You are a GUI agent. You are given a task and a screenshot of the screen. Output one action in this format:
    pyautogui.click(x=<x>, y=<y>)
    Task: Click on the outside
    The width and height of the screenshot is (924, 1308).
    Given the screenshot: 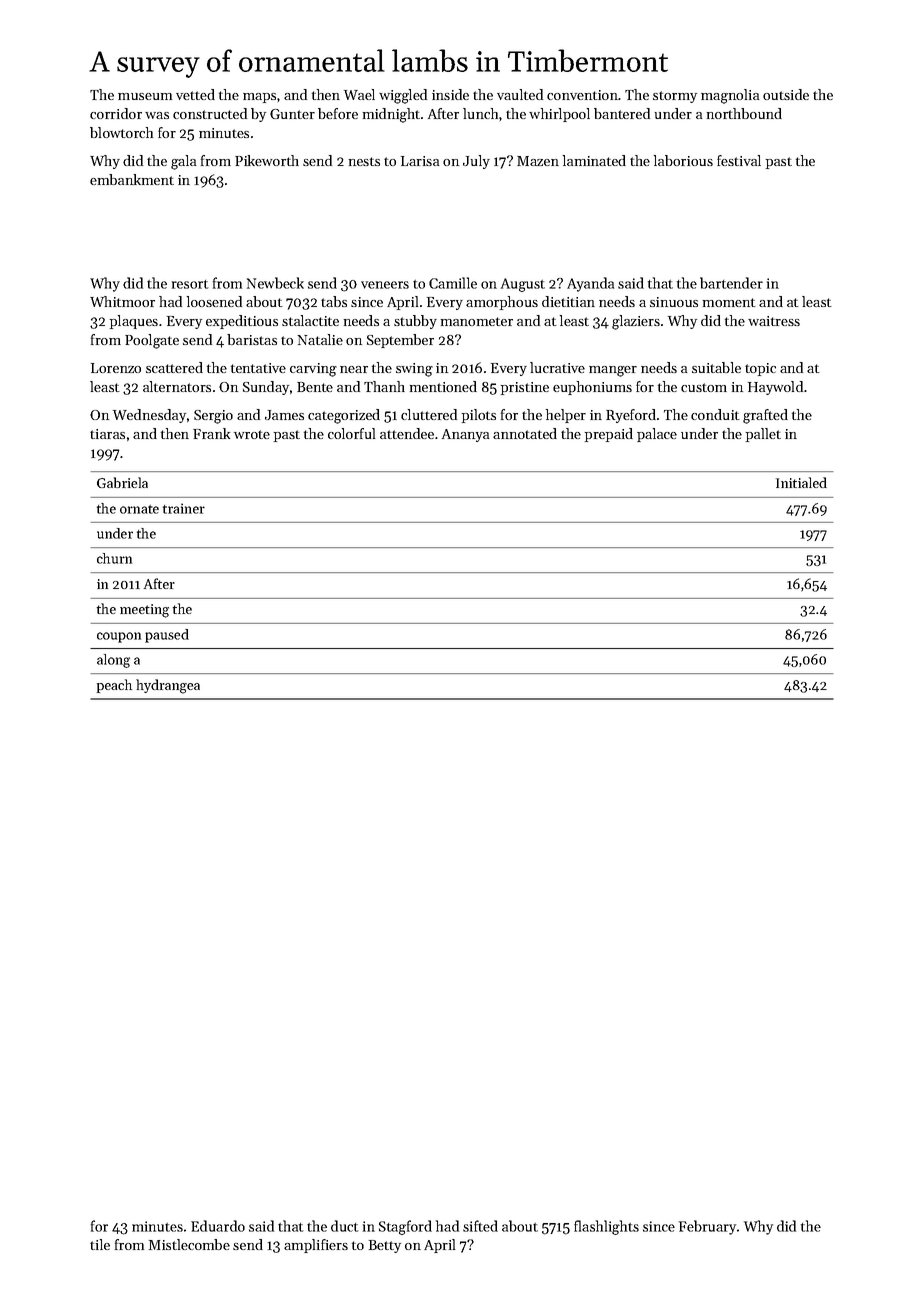 What is the action you would take?
    pyautogui.click(x=786, y=94)
